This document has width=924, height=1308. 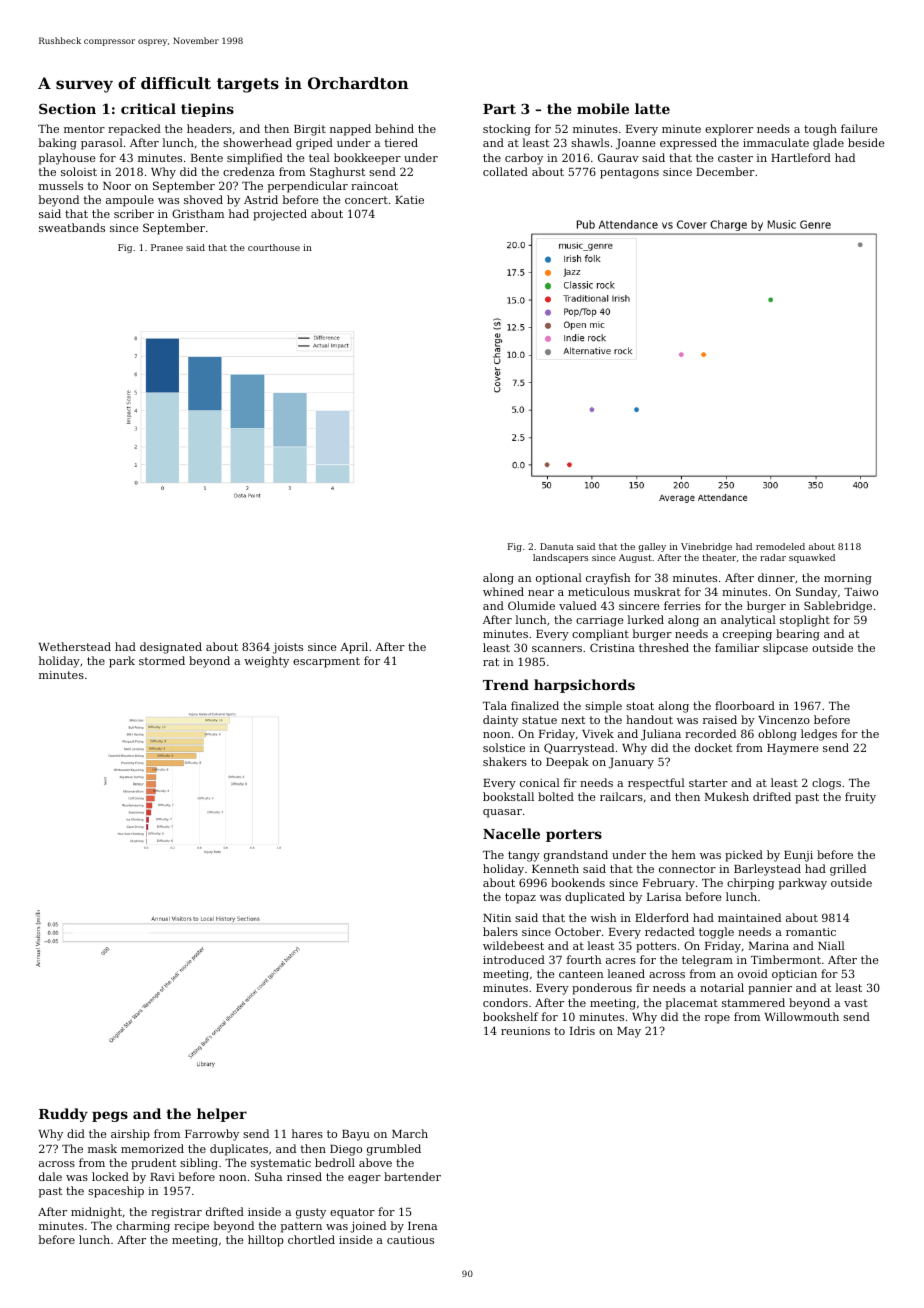 I want to click on stormed, so click(x=162, y=660).
